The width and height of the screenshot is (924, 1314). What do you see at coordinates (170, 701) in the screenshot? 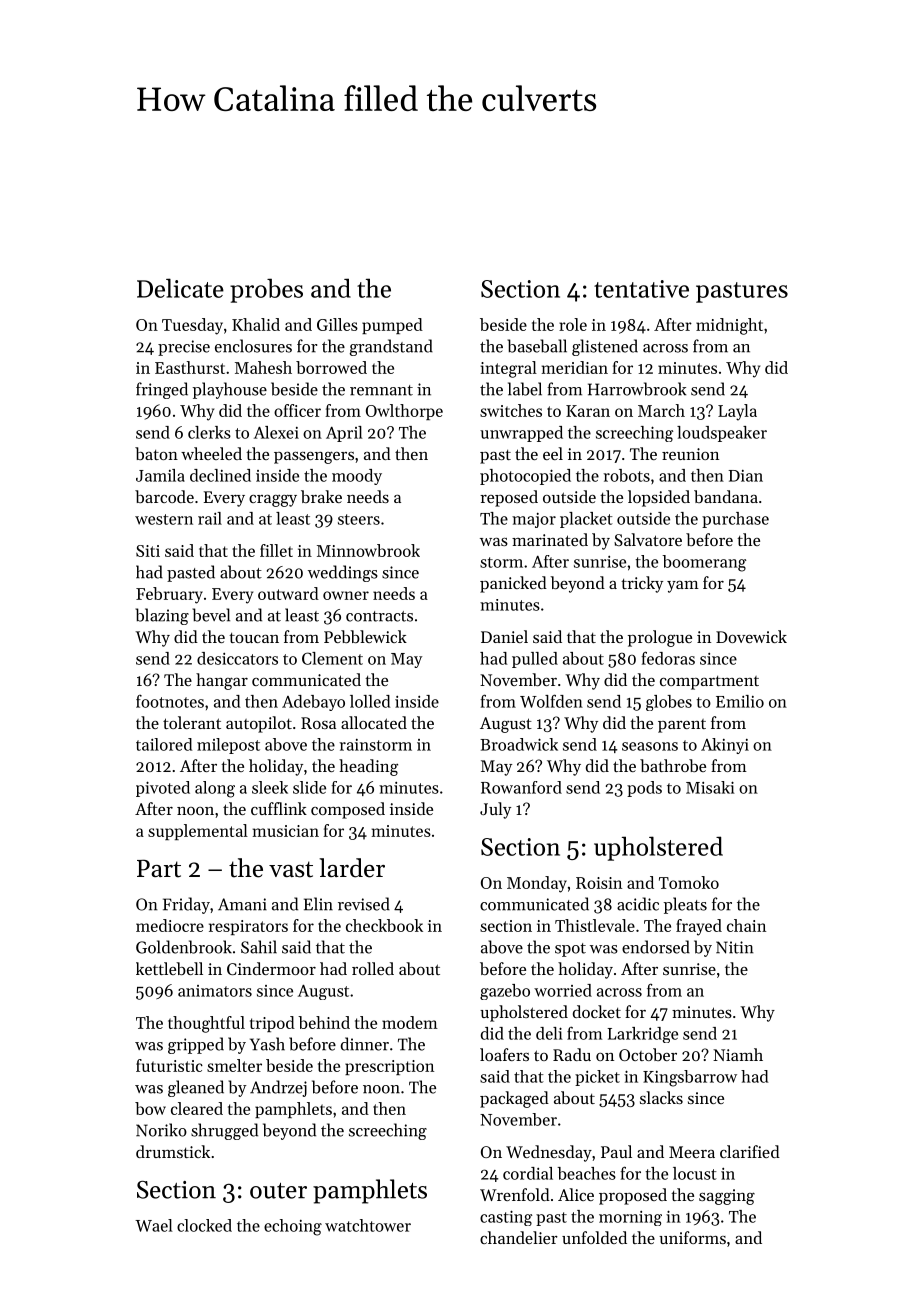
I see `footnotes` at bounding box center [170, 701].
